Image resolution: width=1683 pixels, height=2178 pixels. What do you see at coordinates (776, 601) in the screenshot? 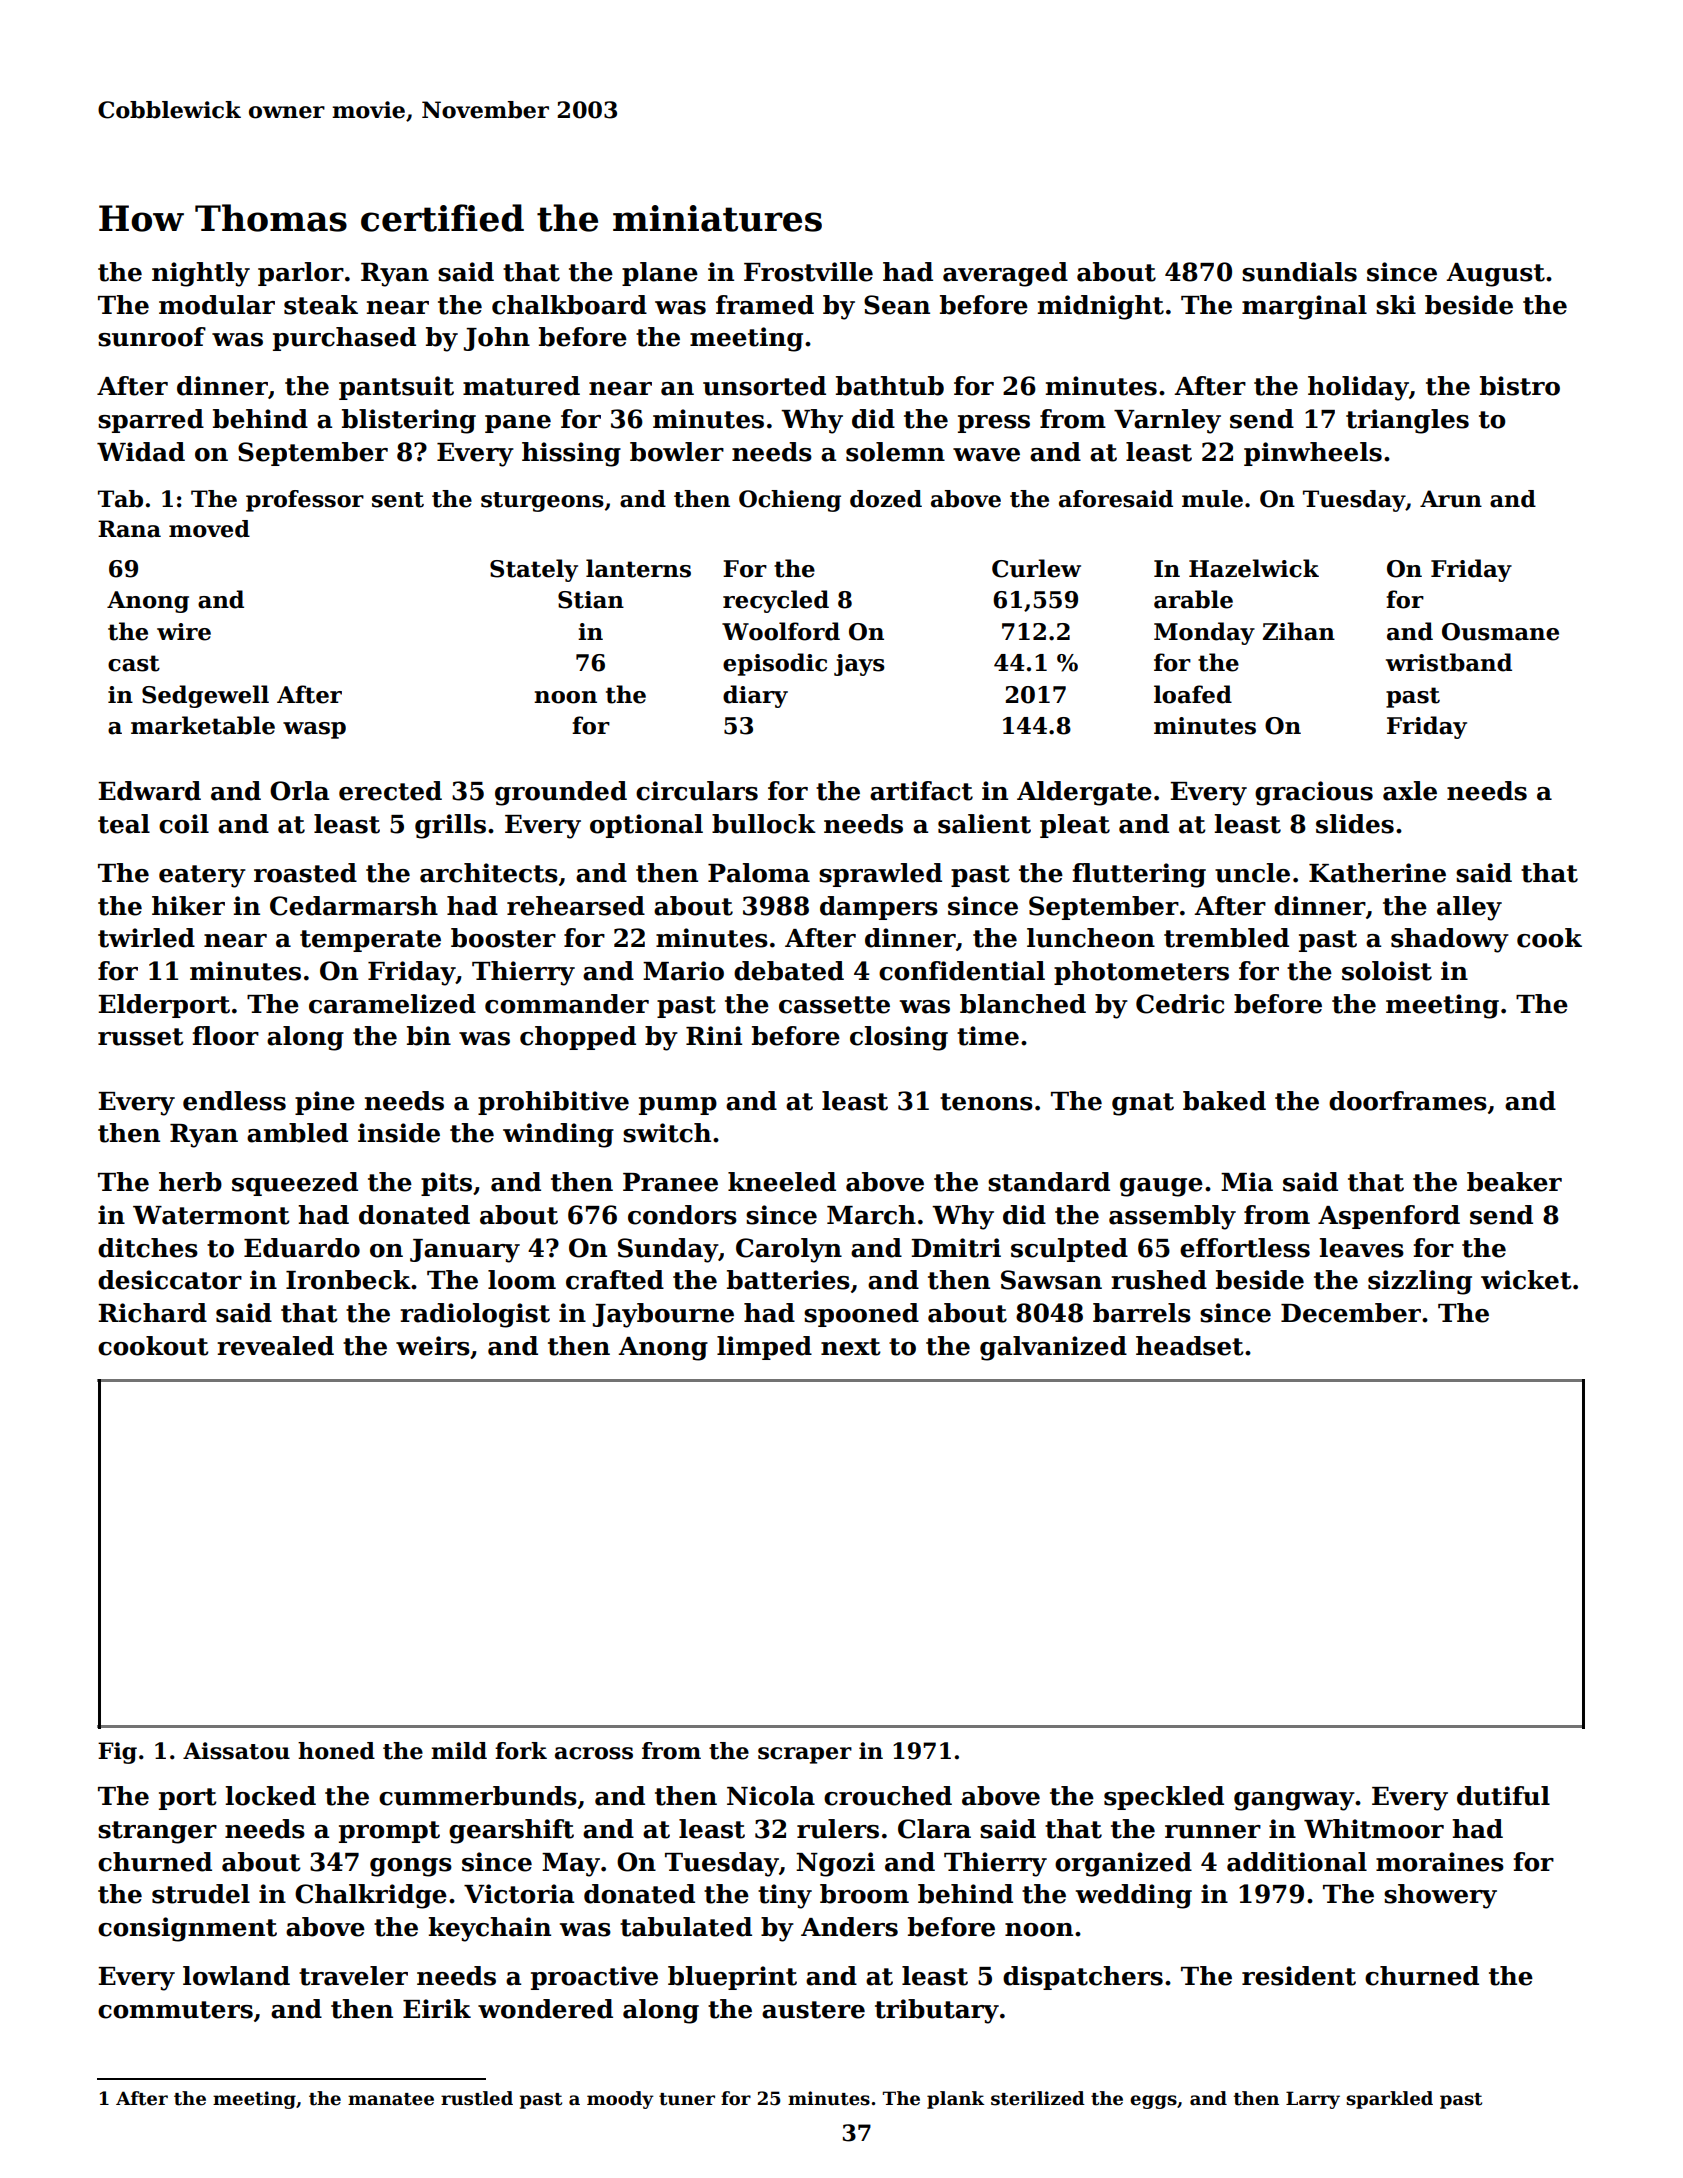
I see `recycled` at bounding box center [776, 601].
